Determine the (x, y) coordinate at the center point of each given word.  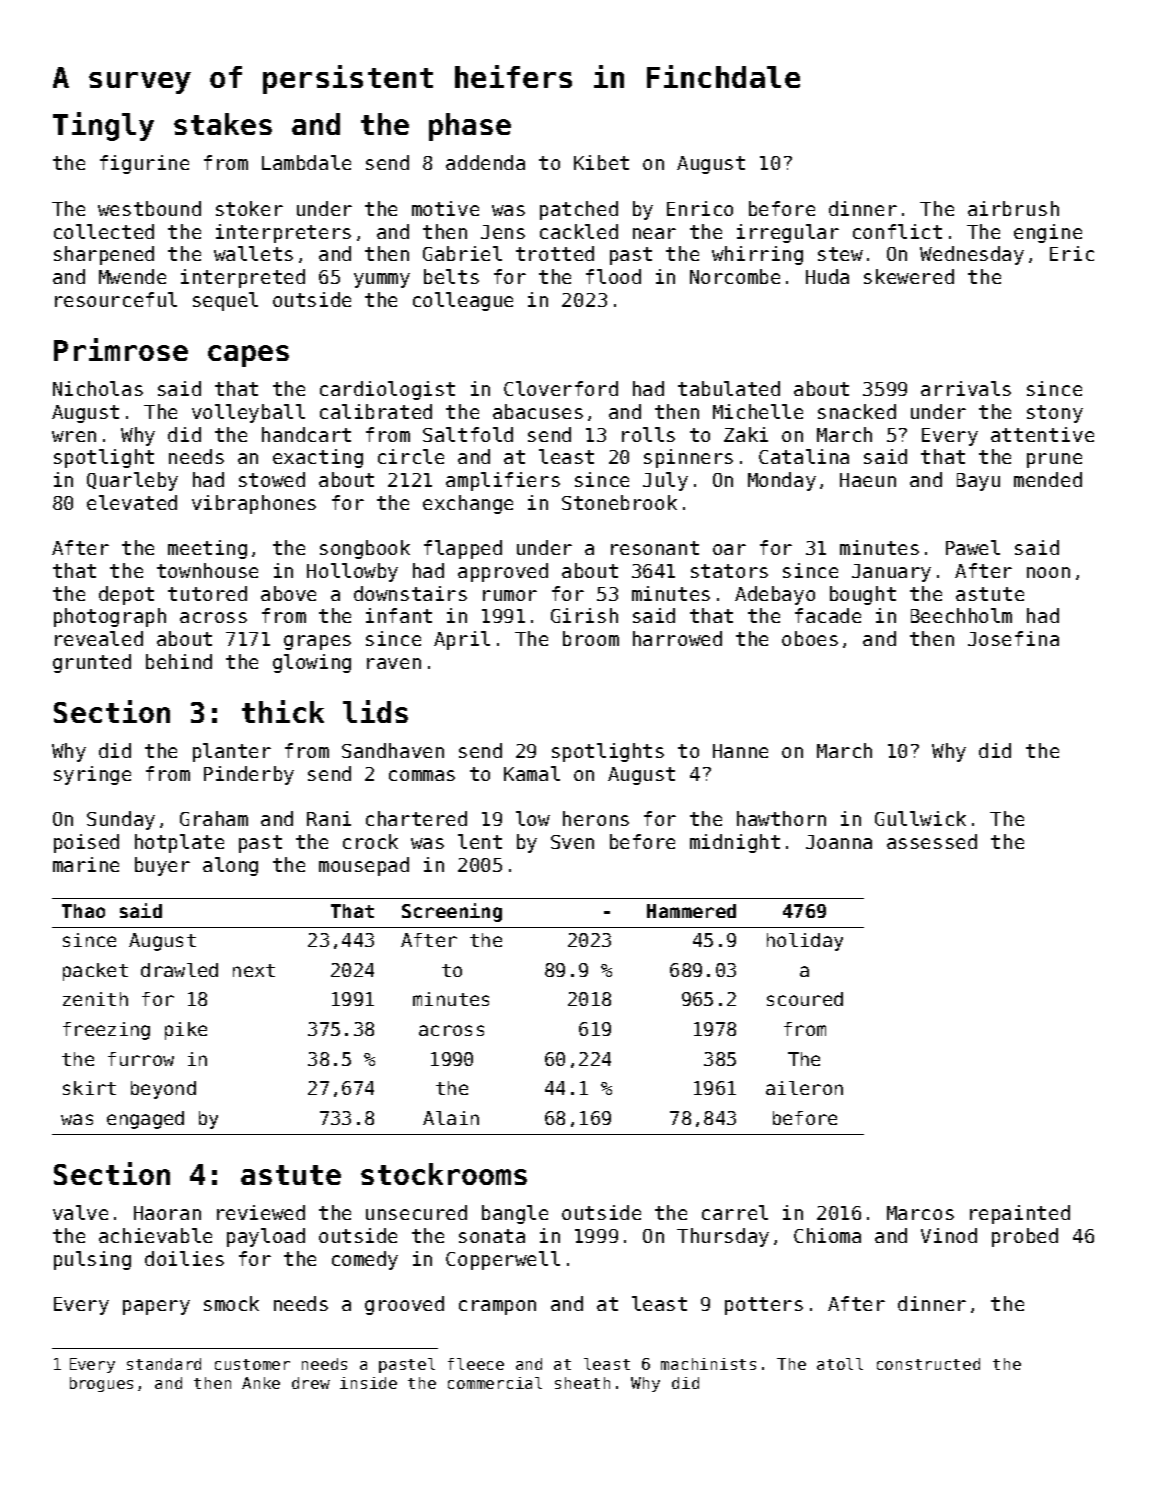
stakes (223, 124)
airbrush (1013, 208)
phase (470, 127)
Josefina (1013, 638)
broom (591, 638)
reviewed (261, 1212)
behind (179, 661)
